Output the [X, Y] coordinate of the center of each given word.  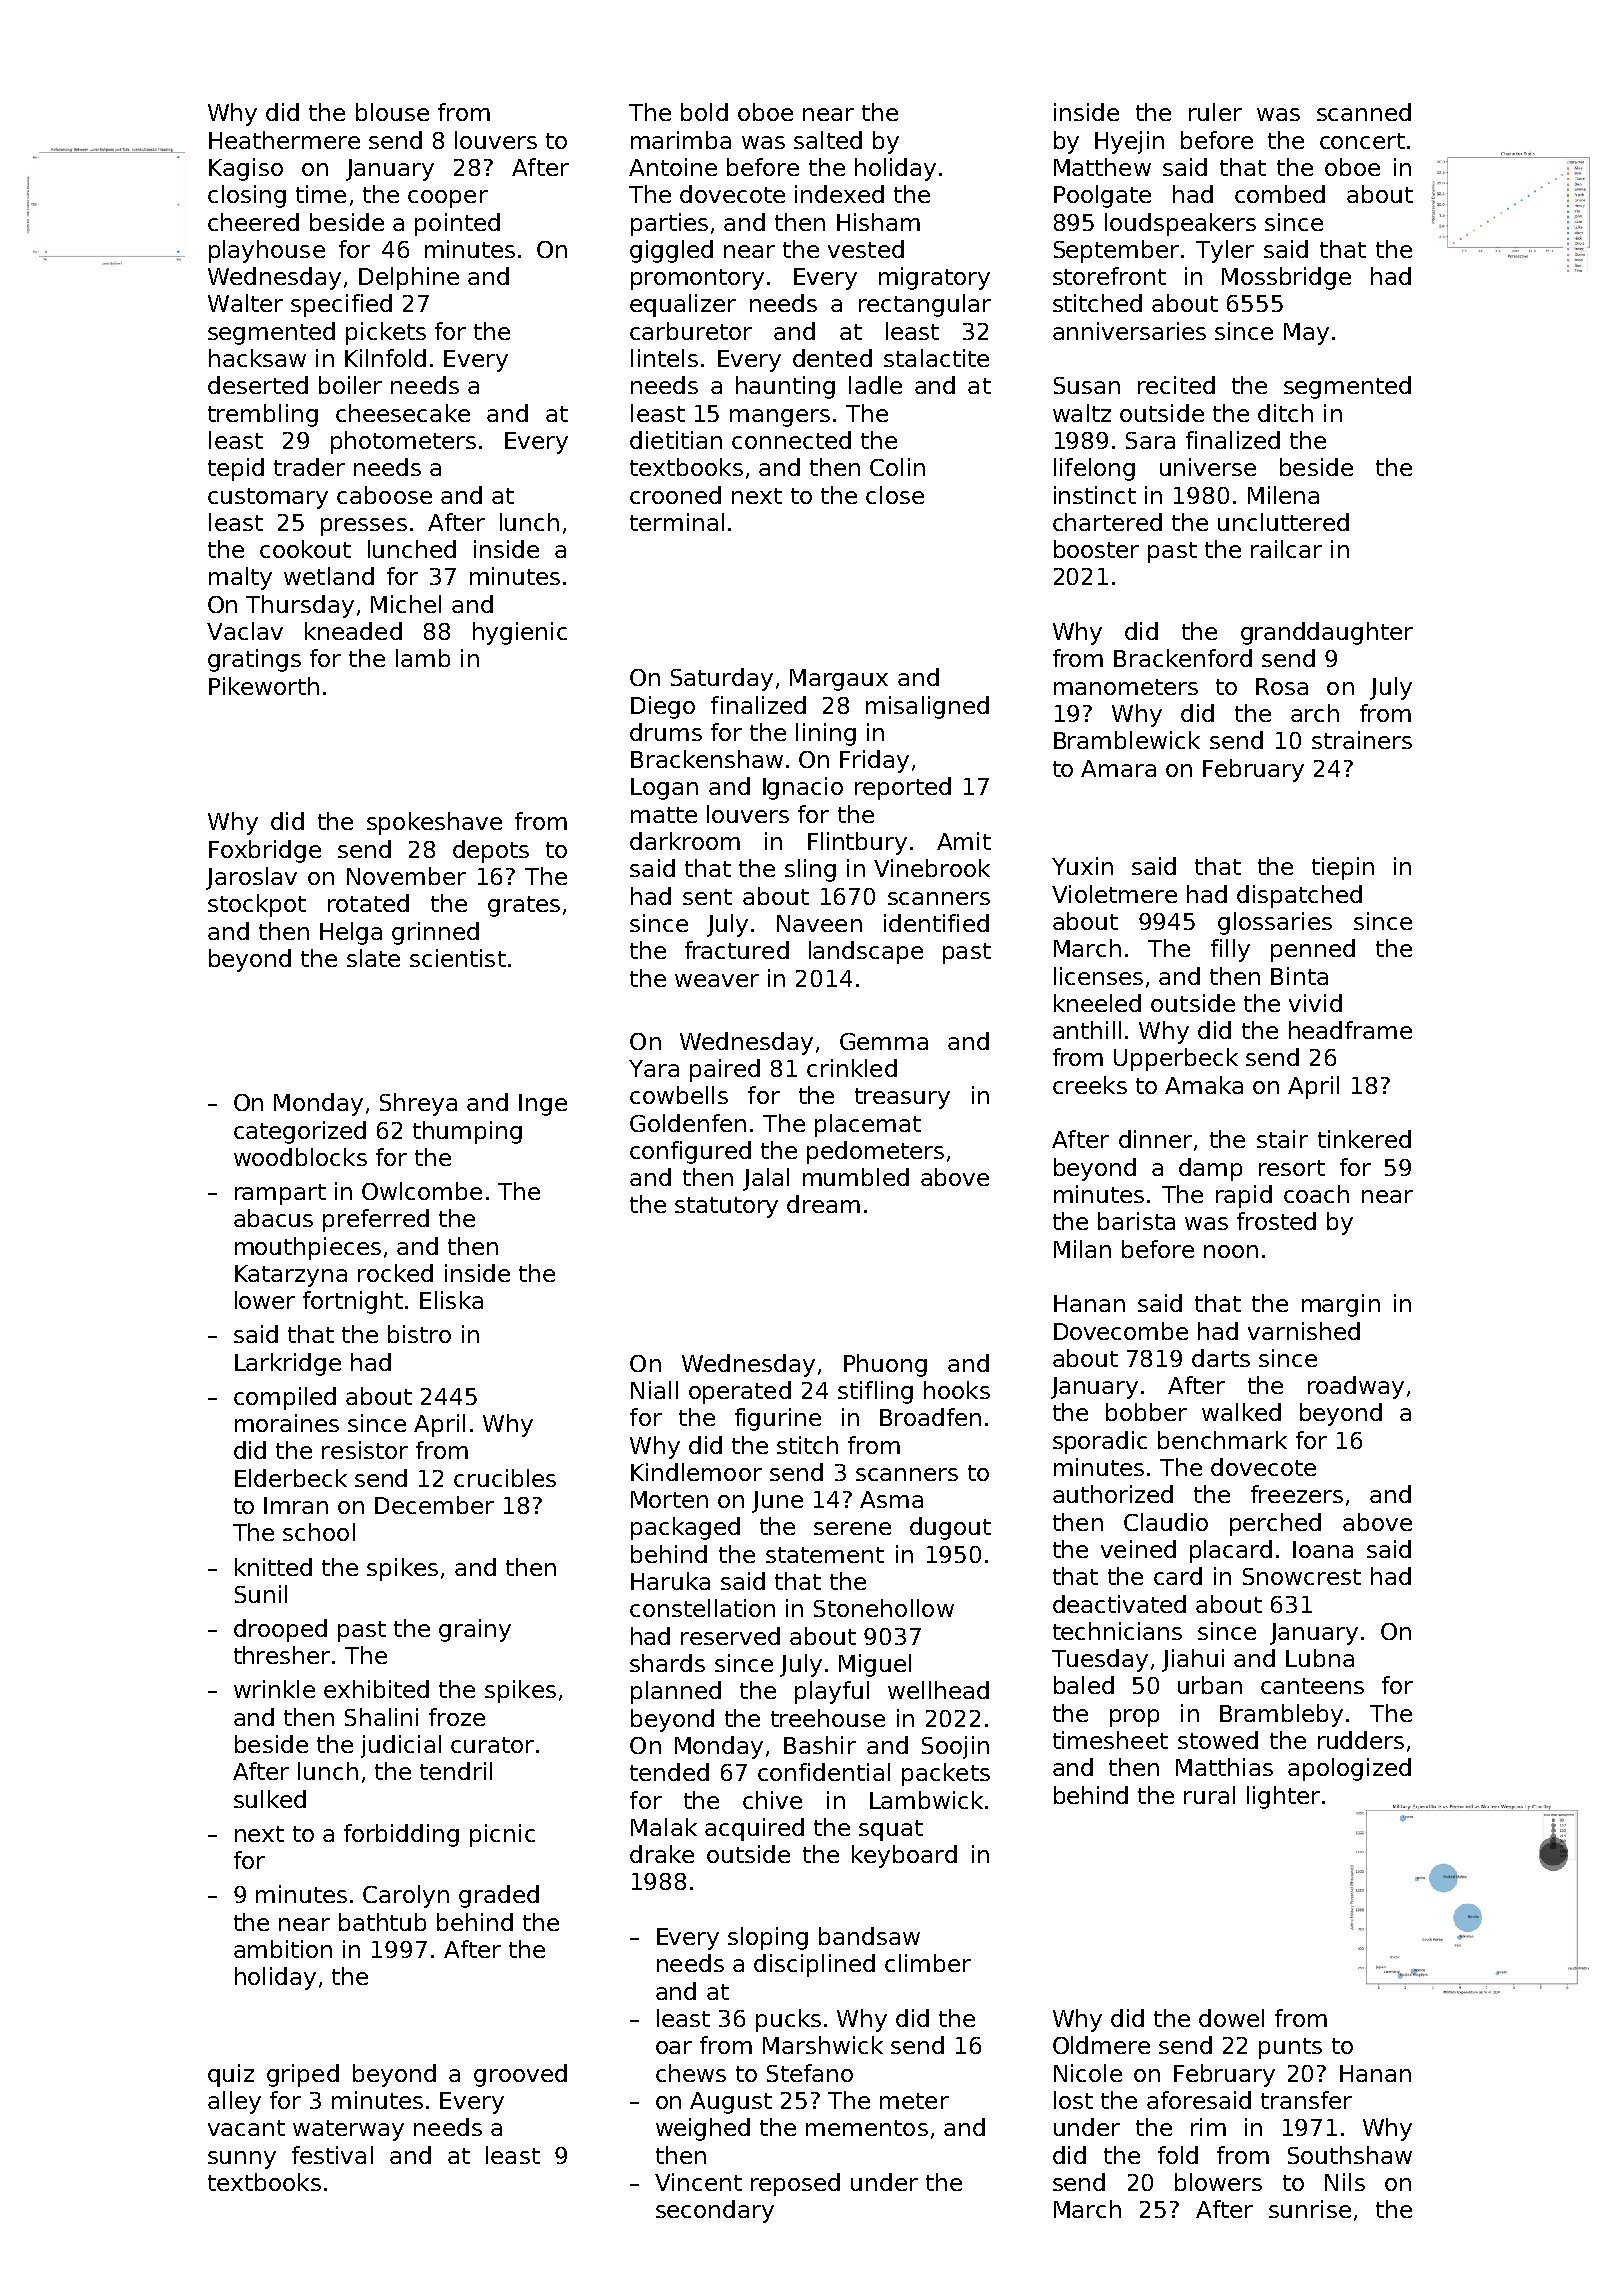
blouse [392, 112]
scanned [1364, 112]
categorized [300, 1132]
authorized [1113, 1494]
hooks [957, 1390]
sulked [270, 1799]
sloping [768, 1938]
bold [704, 112]
